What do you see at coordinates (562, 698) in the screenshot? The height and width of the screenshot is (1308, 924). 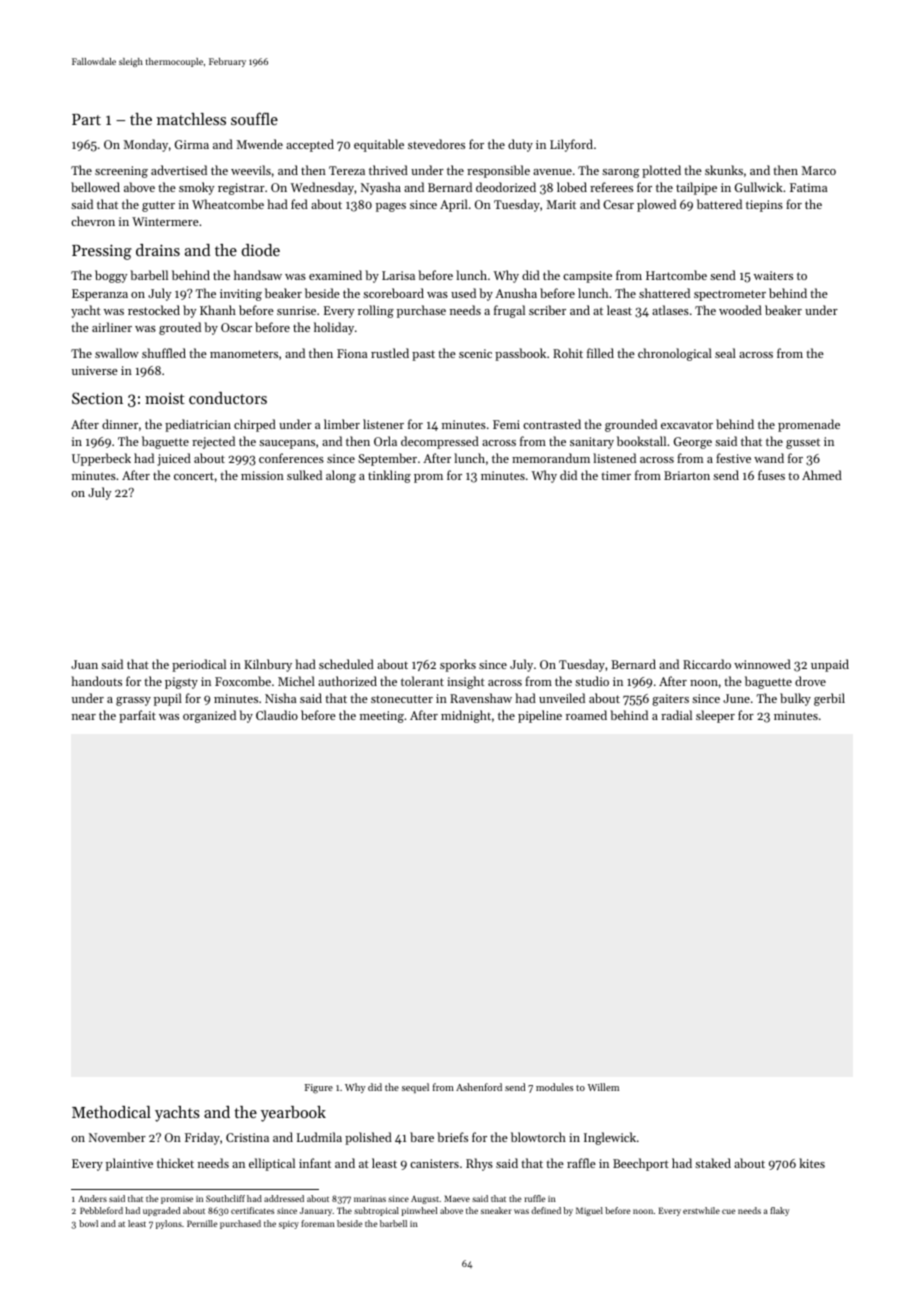 I see `unveiled` at bounding box center [562, 698].
